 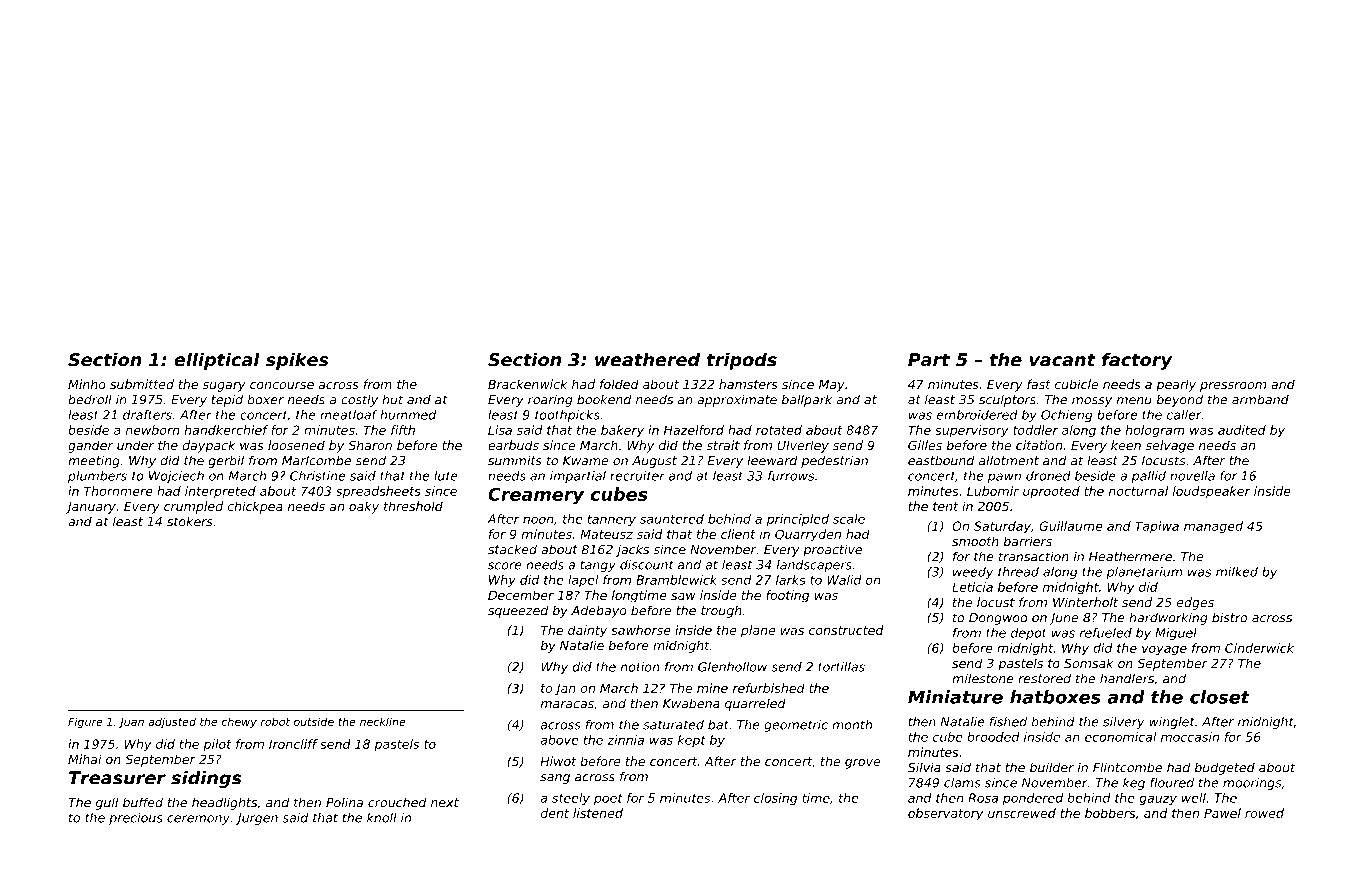 I want to click on notion, so click(x=640, y=667).
